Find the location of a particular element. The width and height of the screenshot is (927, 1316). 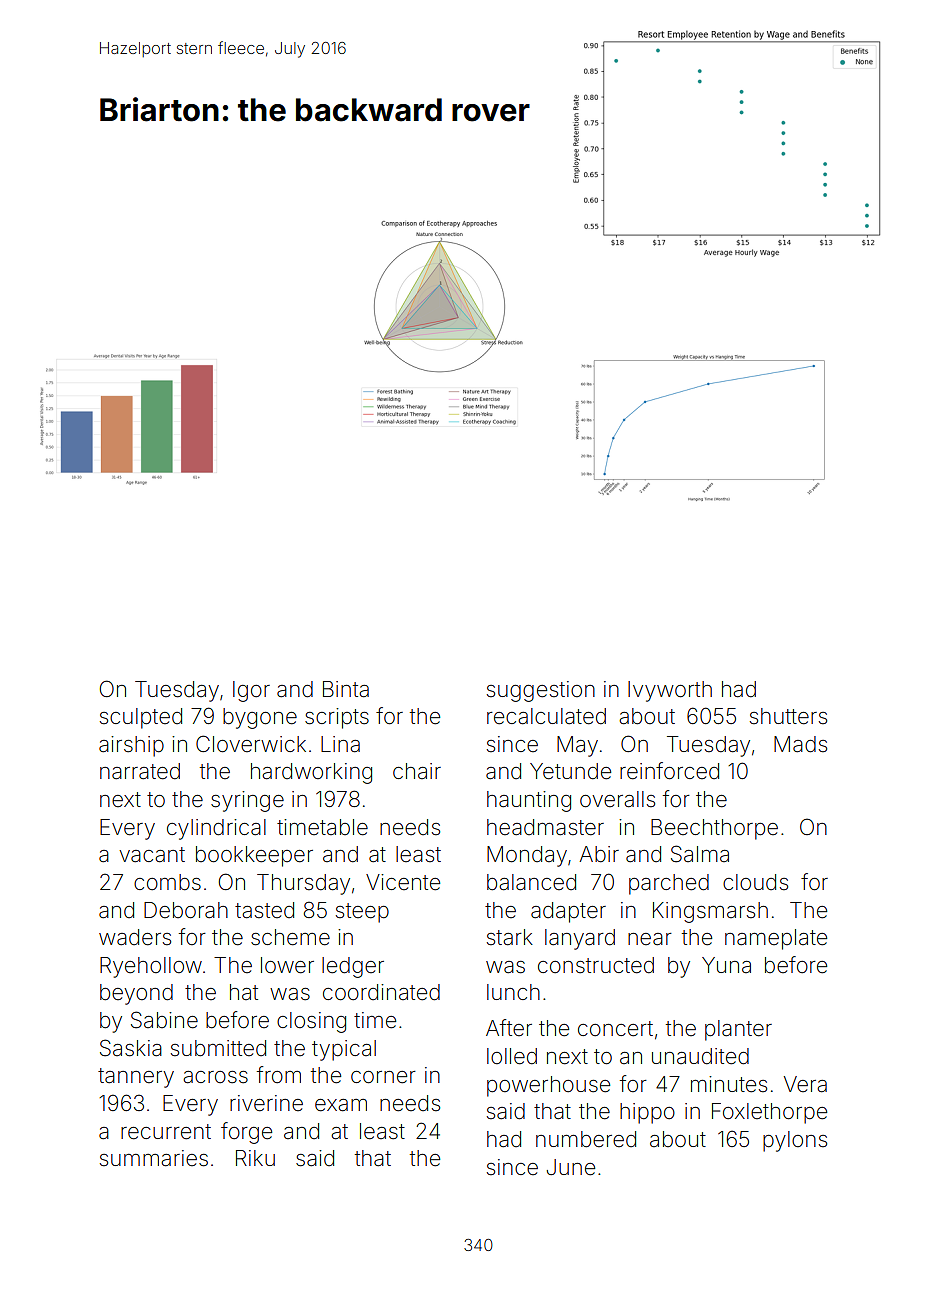

recalculated is located at coordinates (546, 716).
